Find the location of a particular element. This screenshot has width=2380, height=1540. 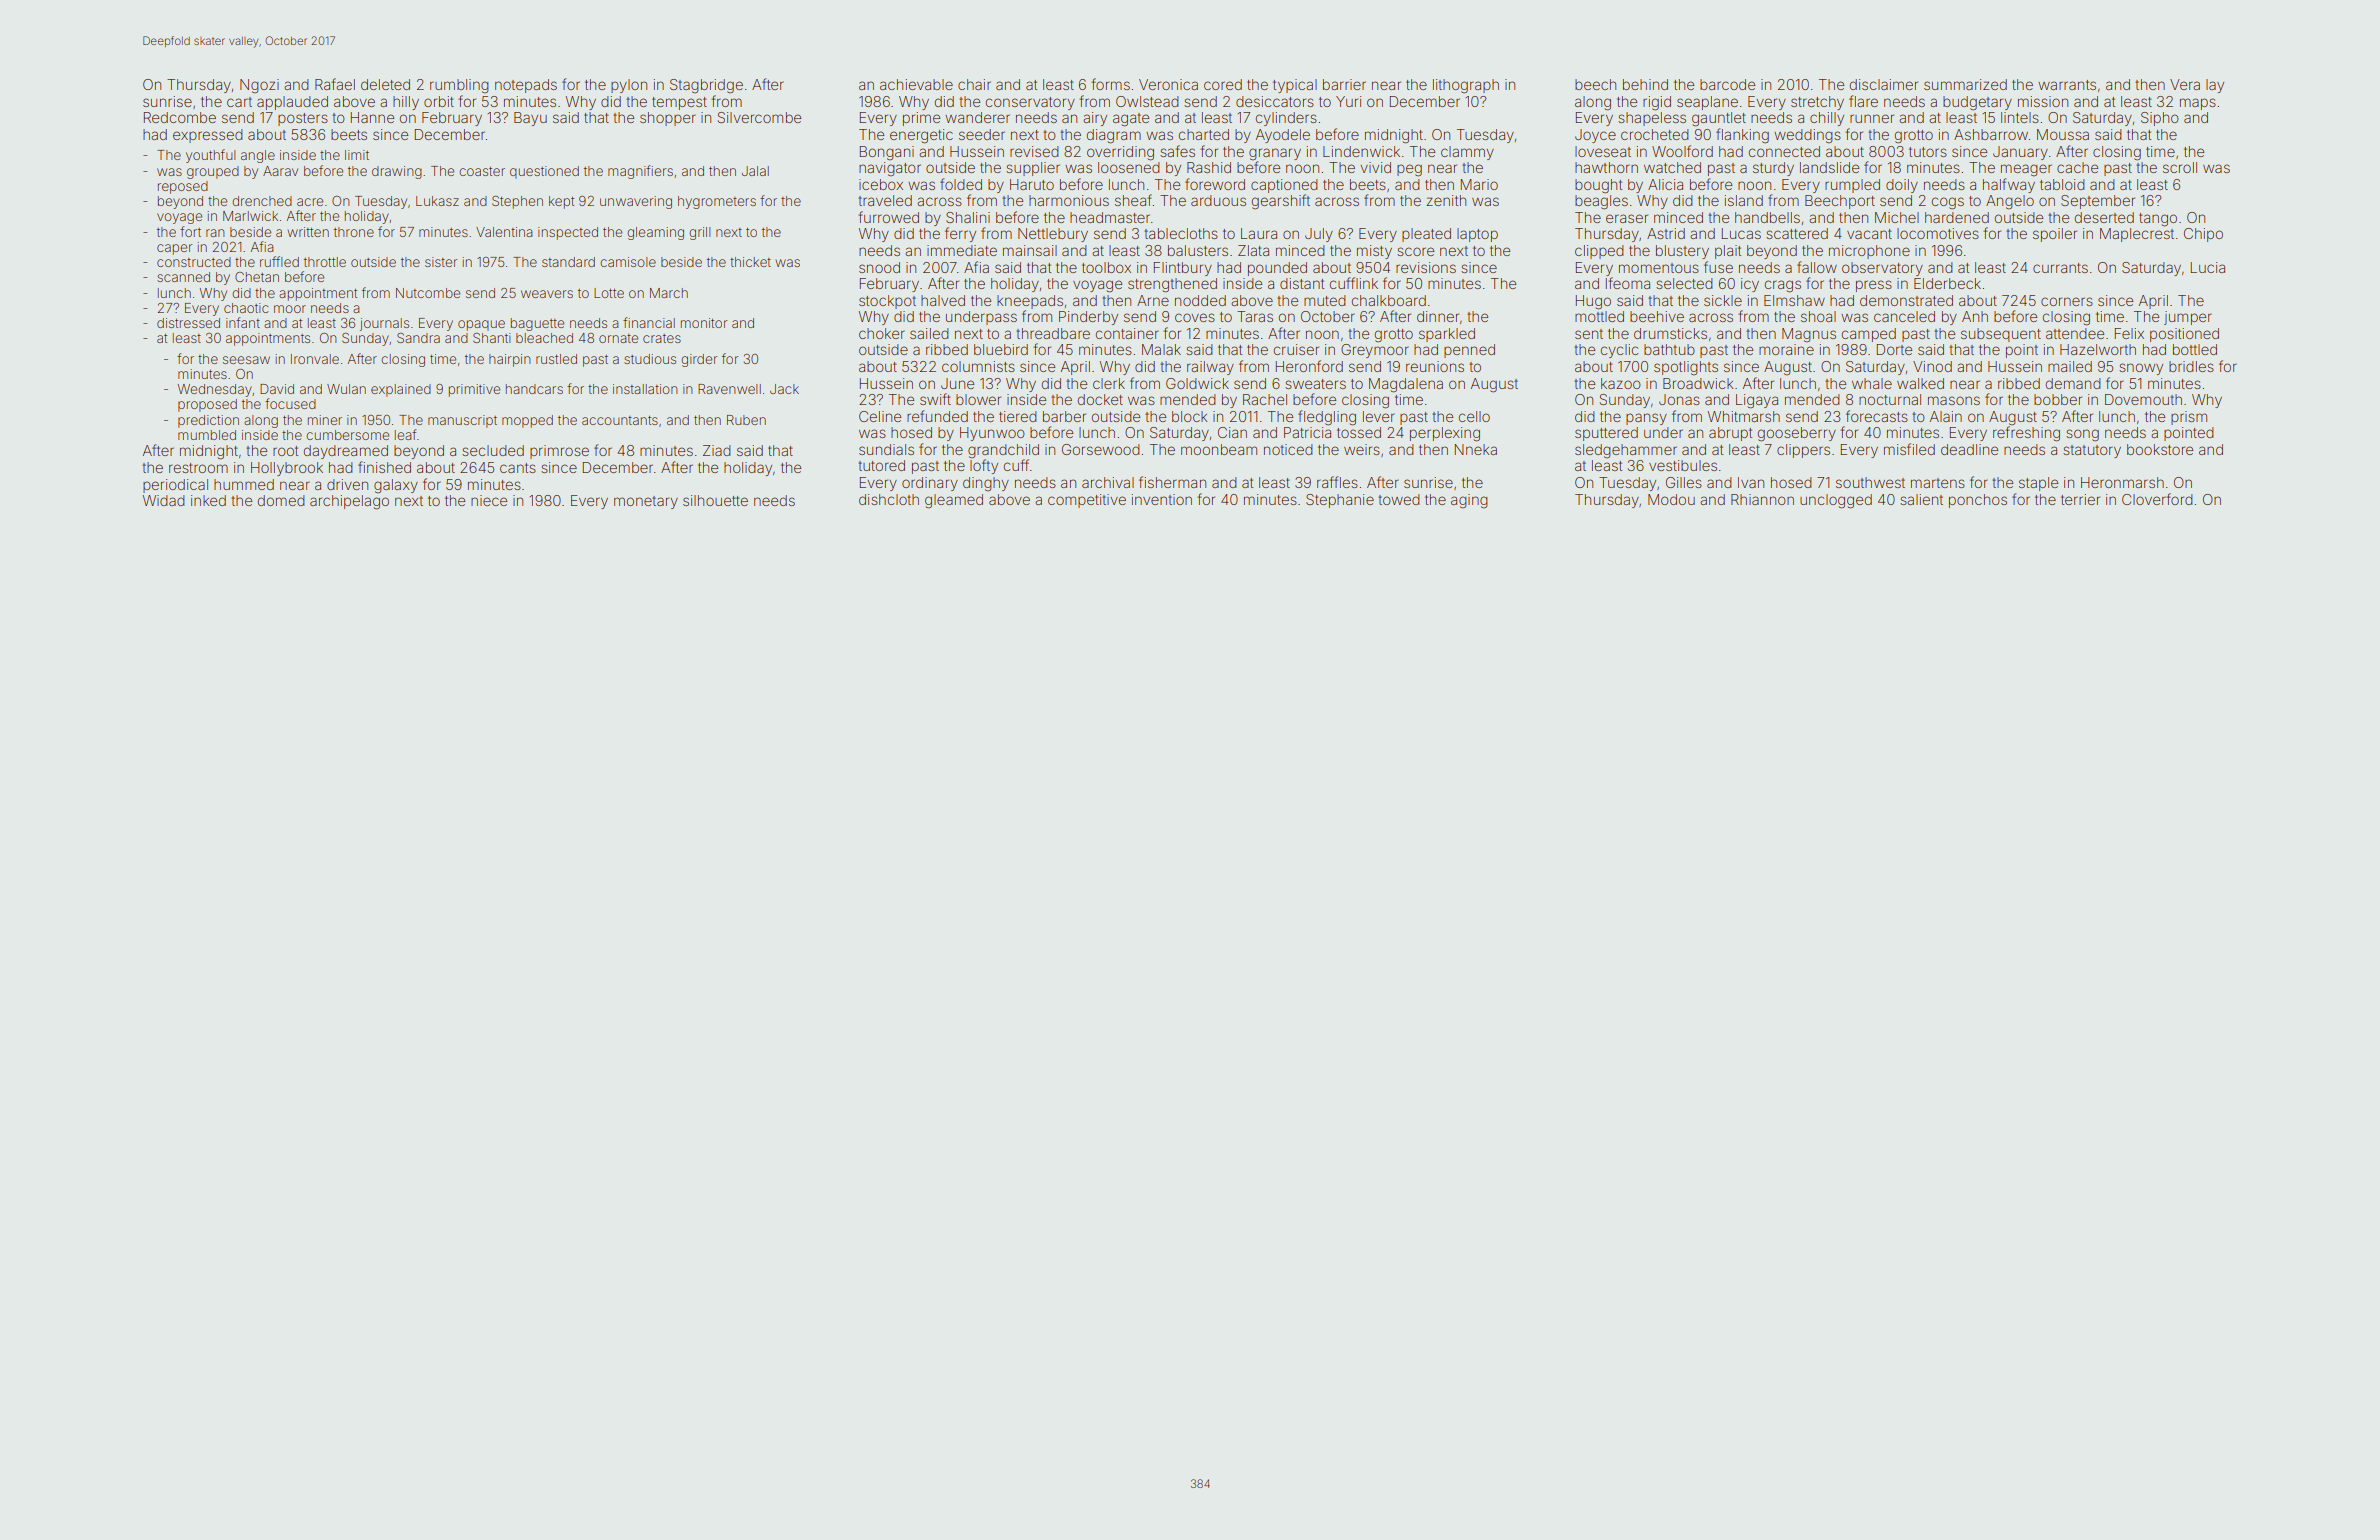

Vinod is located at coordinates (1932, 366).
